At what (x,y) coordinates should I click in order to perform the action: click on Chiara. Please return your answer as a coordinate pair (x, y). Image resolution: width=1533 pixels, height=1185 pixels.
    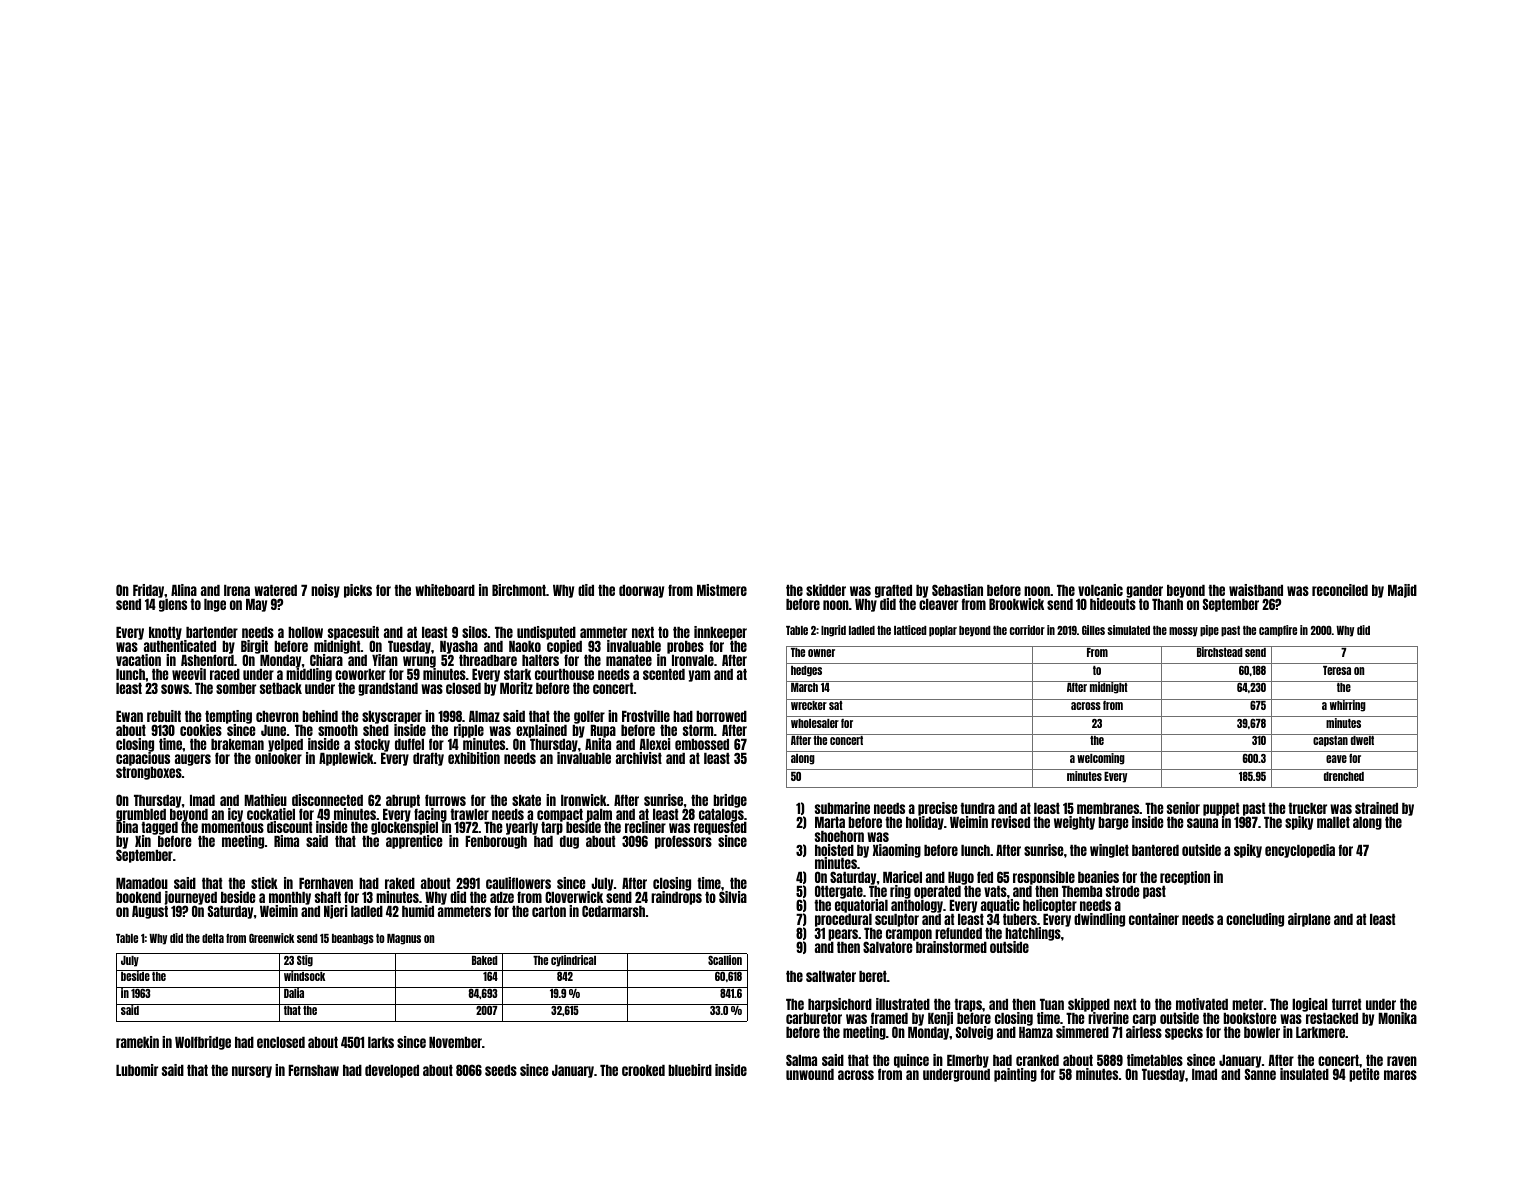
    Looking at the image, I should click on (326, 660).
